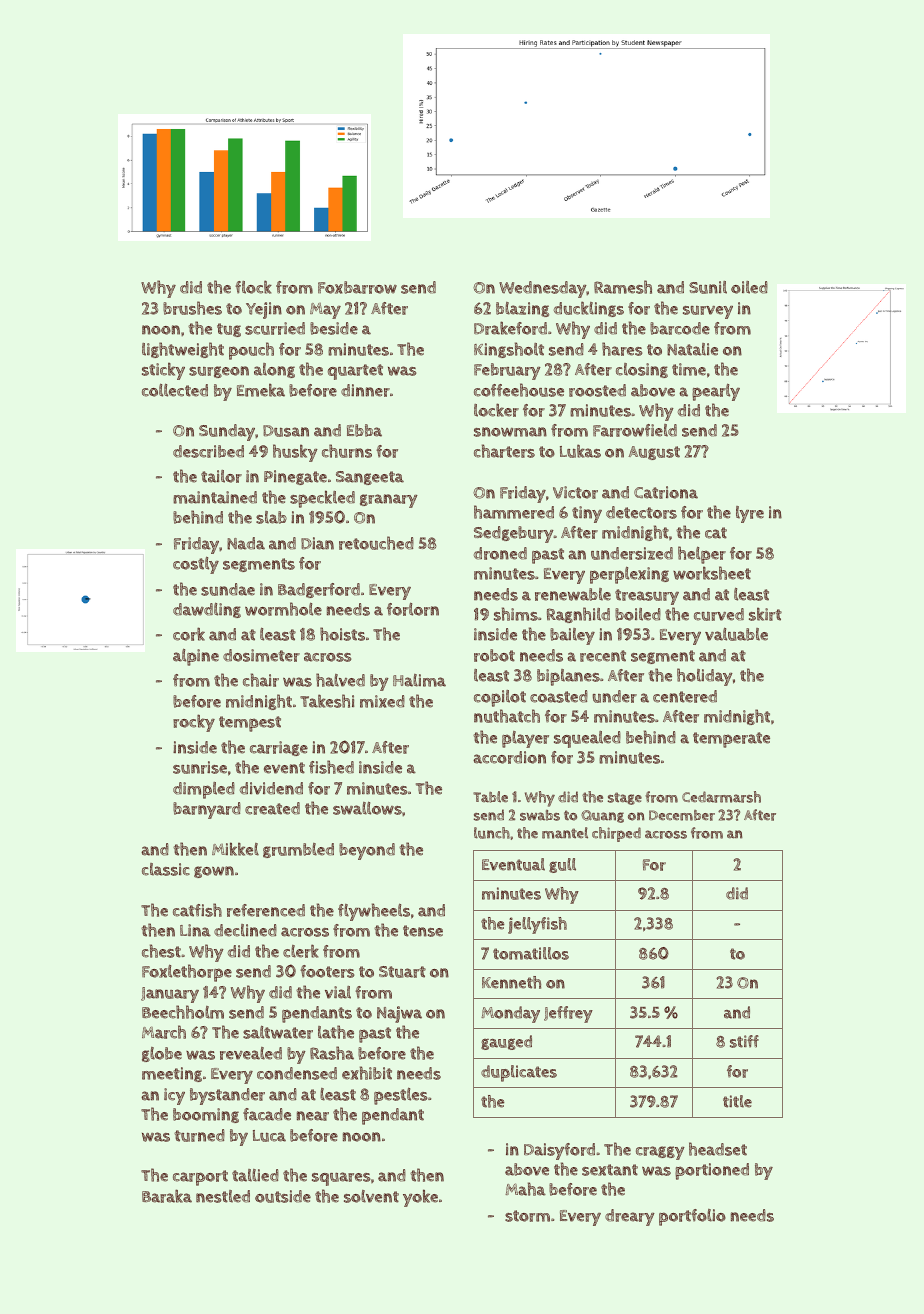 The height and width of the screenshot is (1314, 924). What do you see at coordinates (420, 1198) in the screenshot?
I see `yoke` at bounding box center [420, 1198].
